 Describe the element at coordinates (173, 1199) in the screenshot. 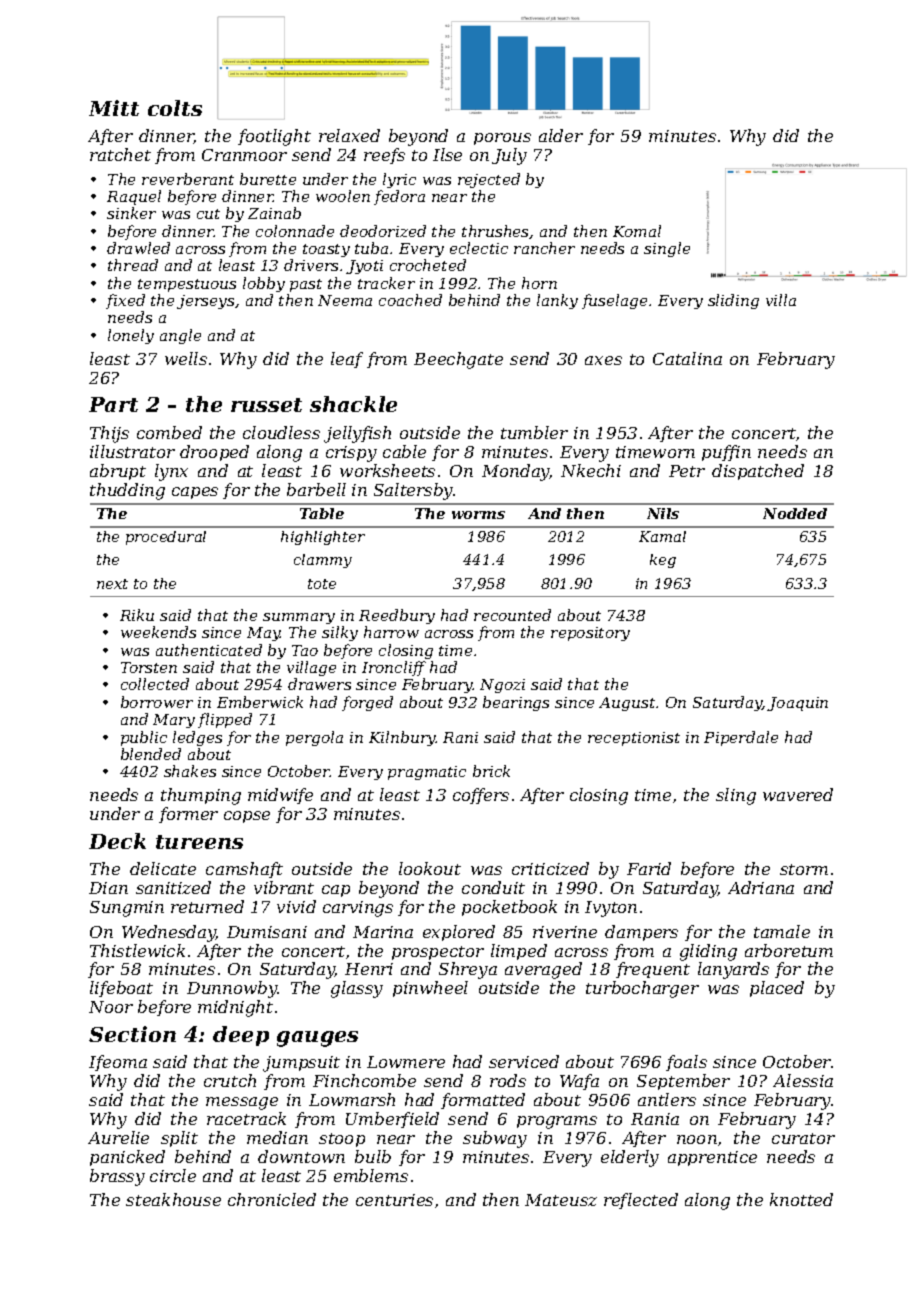

I see `steakhouse` at that location.
